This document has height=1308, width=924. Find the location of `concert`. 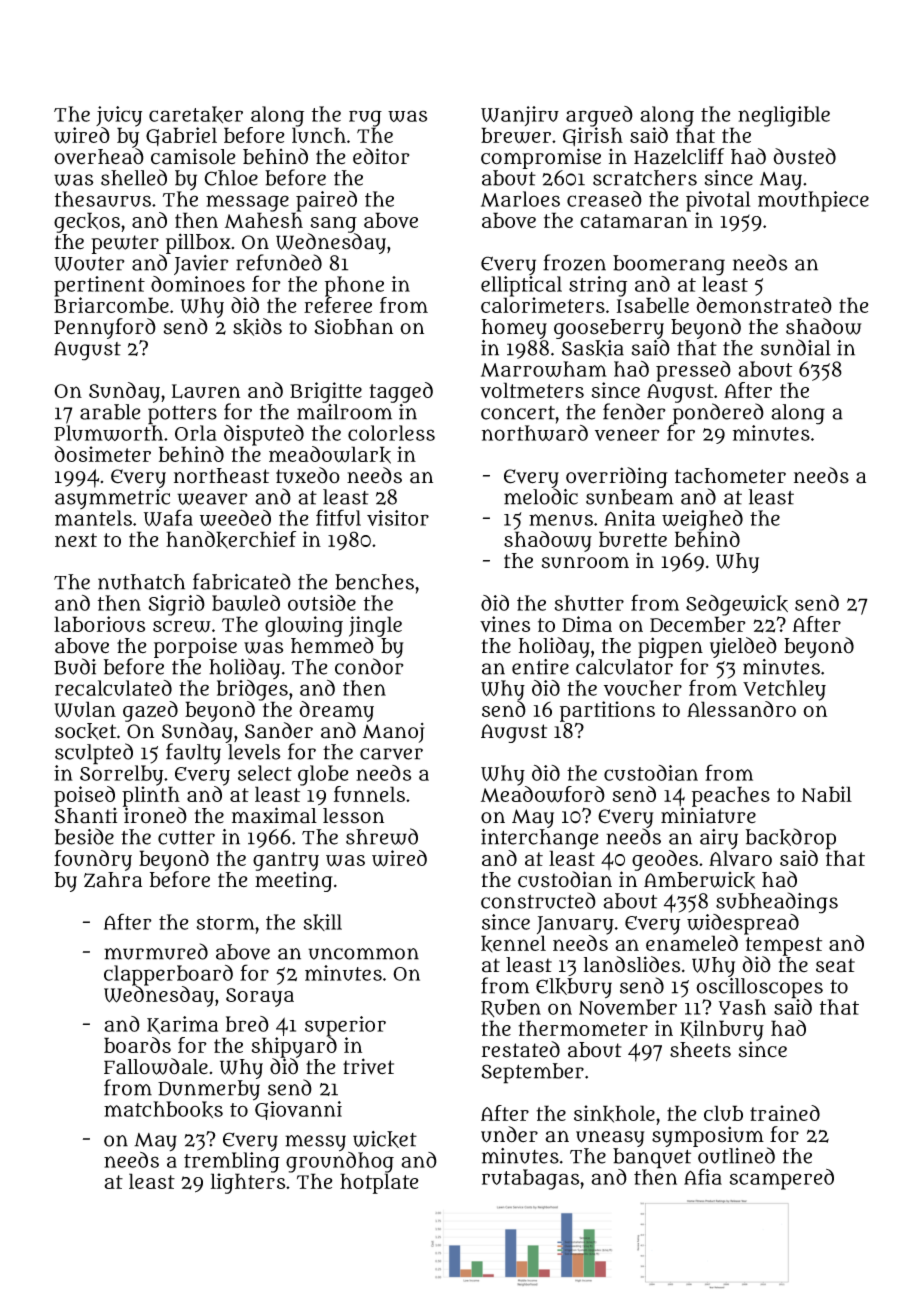

concert is located at coordinates (518, 413).
